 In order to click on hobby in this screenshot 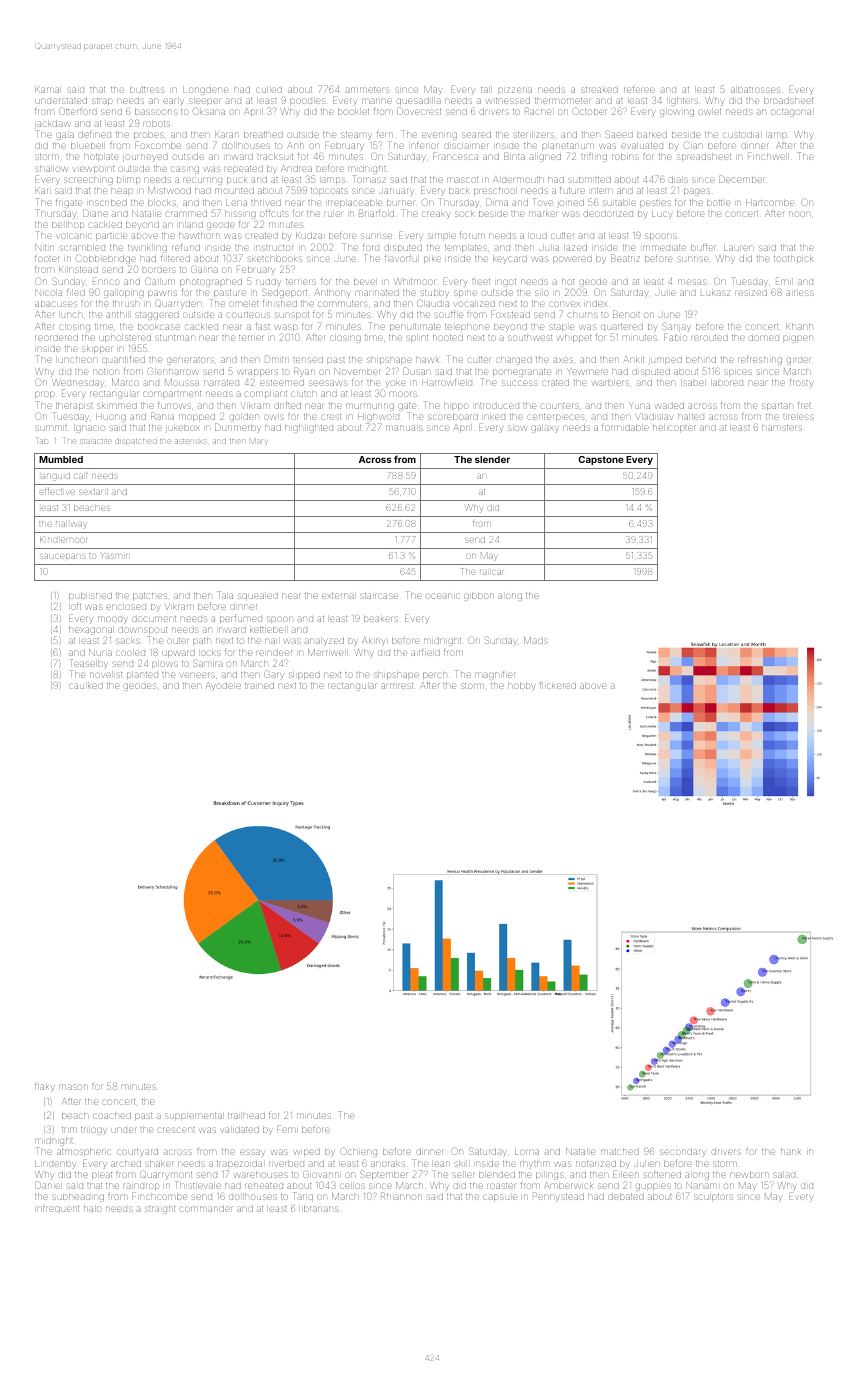, I will do `click(521, 687)`.
